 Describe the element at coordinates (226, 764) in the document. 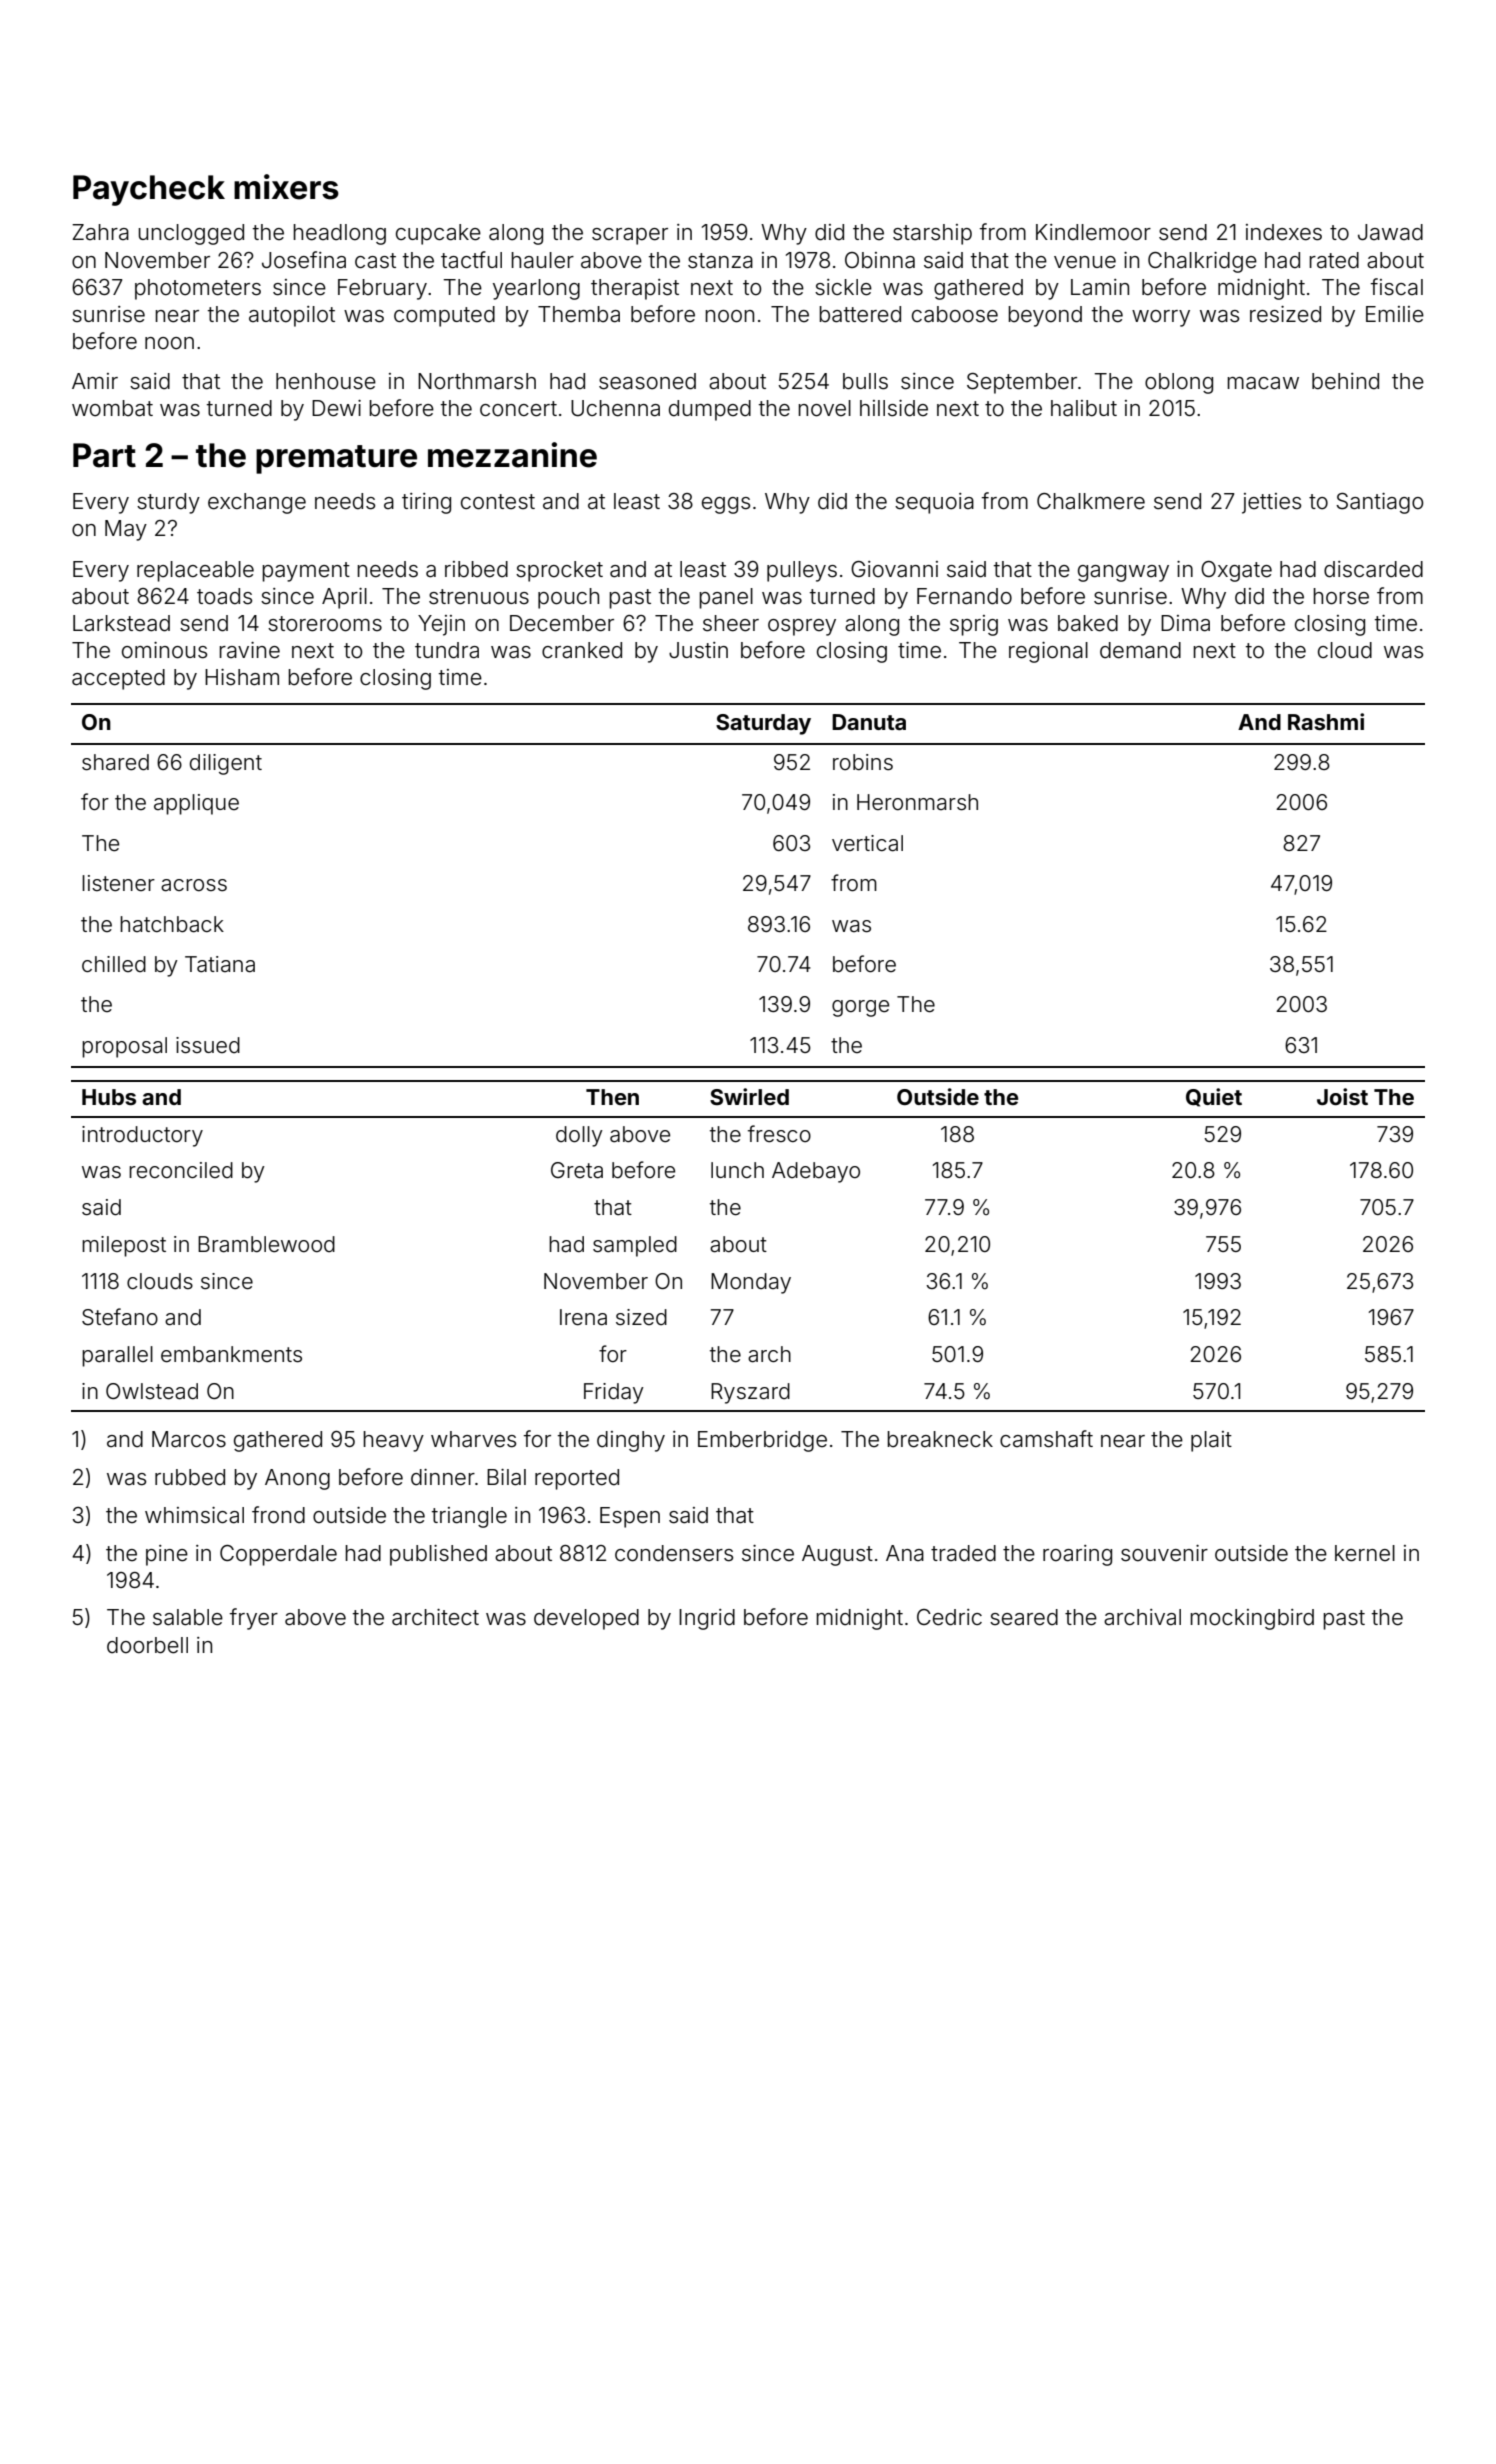

I see `diligent` at that location.
